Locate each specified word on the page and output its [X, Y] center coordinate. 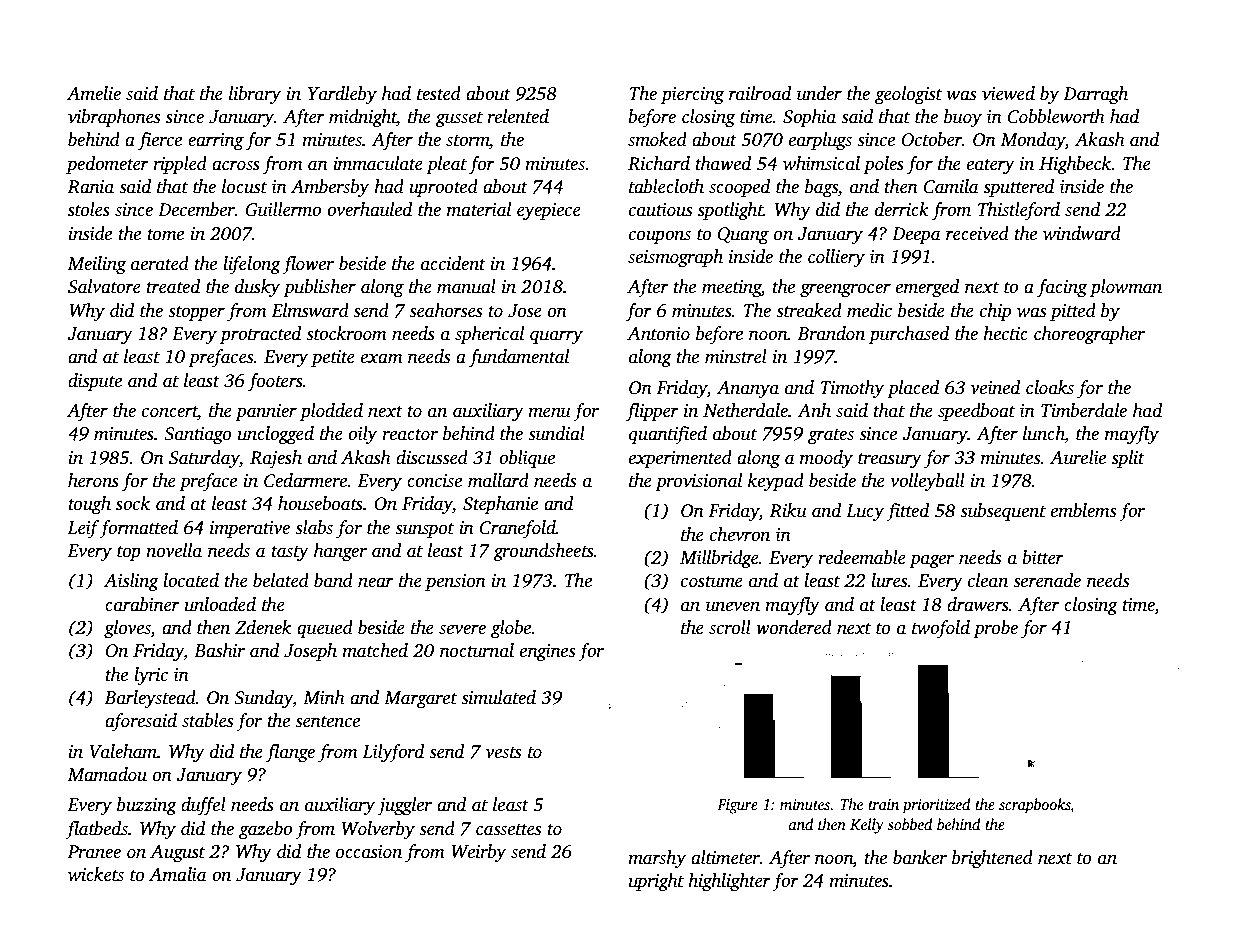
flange [290, 753]
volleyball [927, 482]
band [333, 580]
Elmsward [310, 310]
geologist [908, 95]
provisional [698, 482]
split [1128, 459]
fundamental [519, 358]
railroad [760, 93]
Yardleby [342, 95]
